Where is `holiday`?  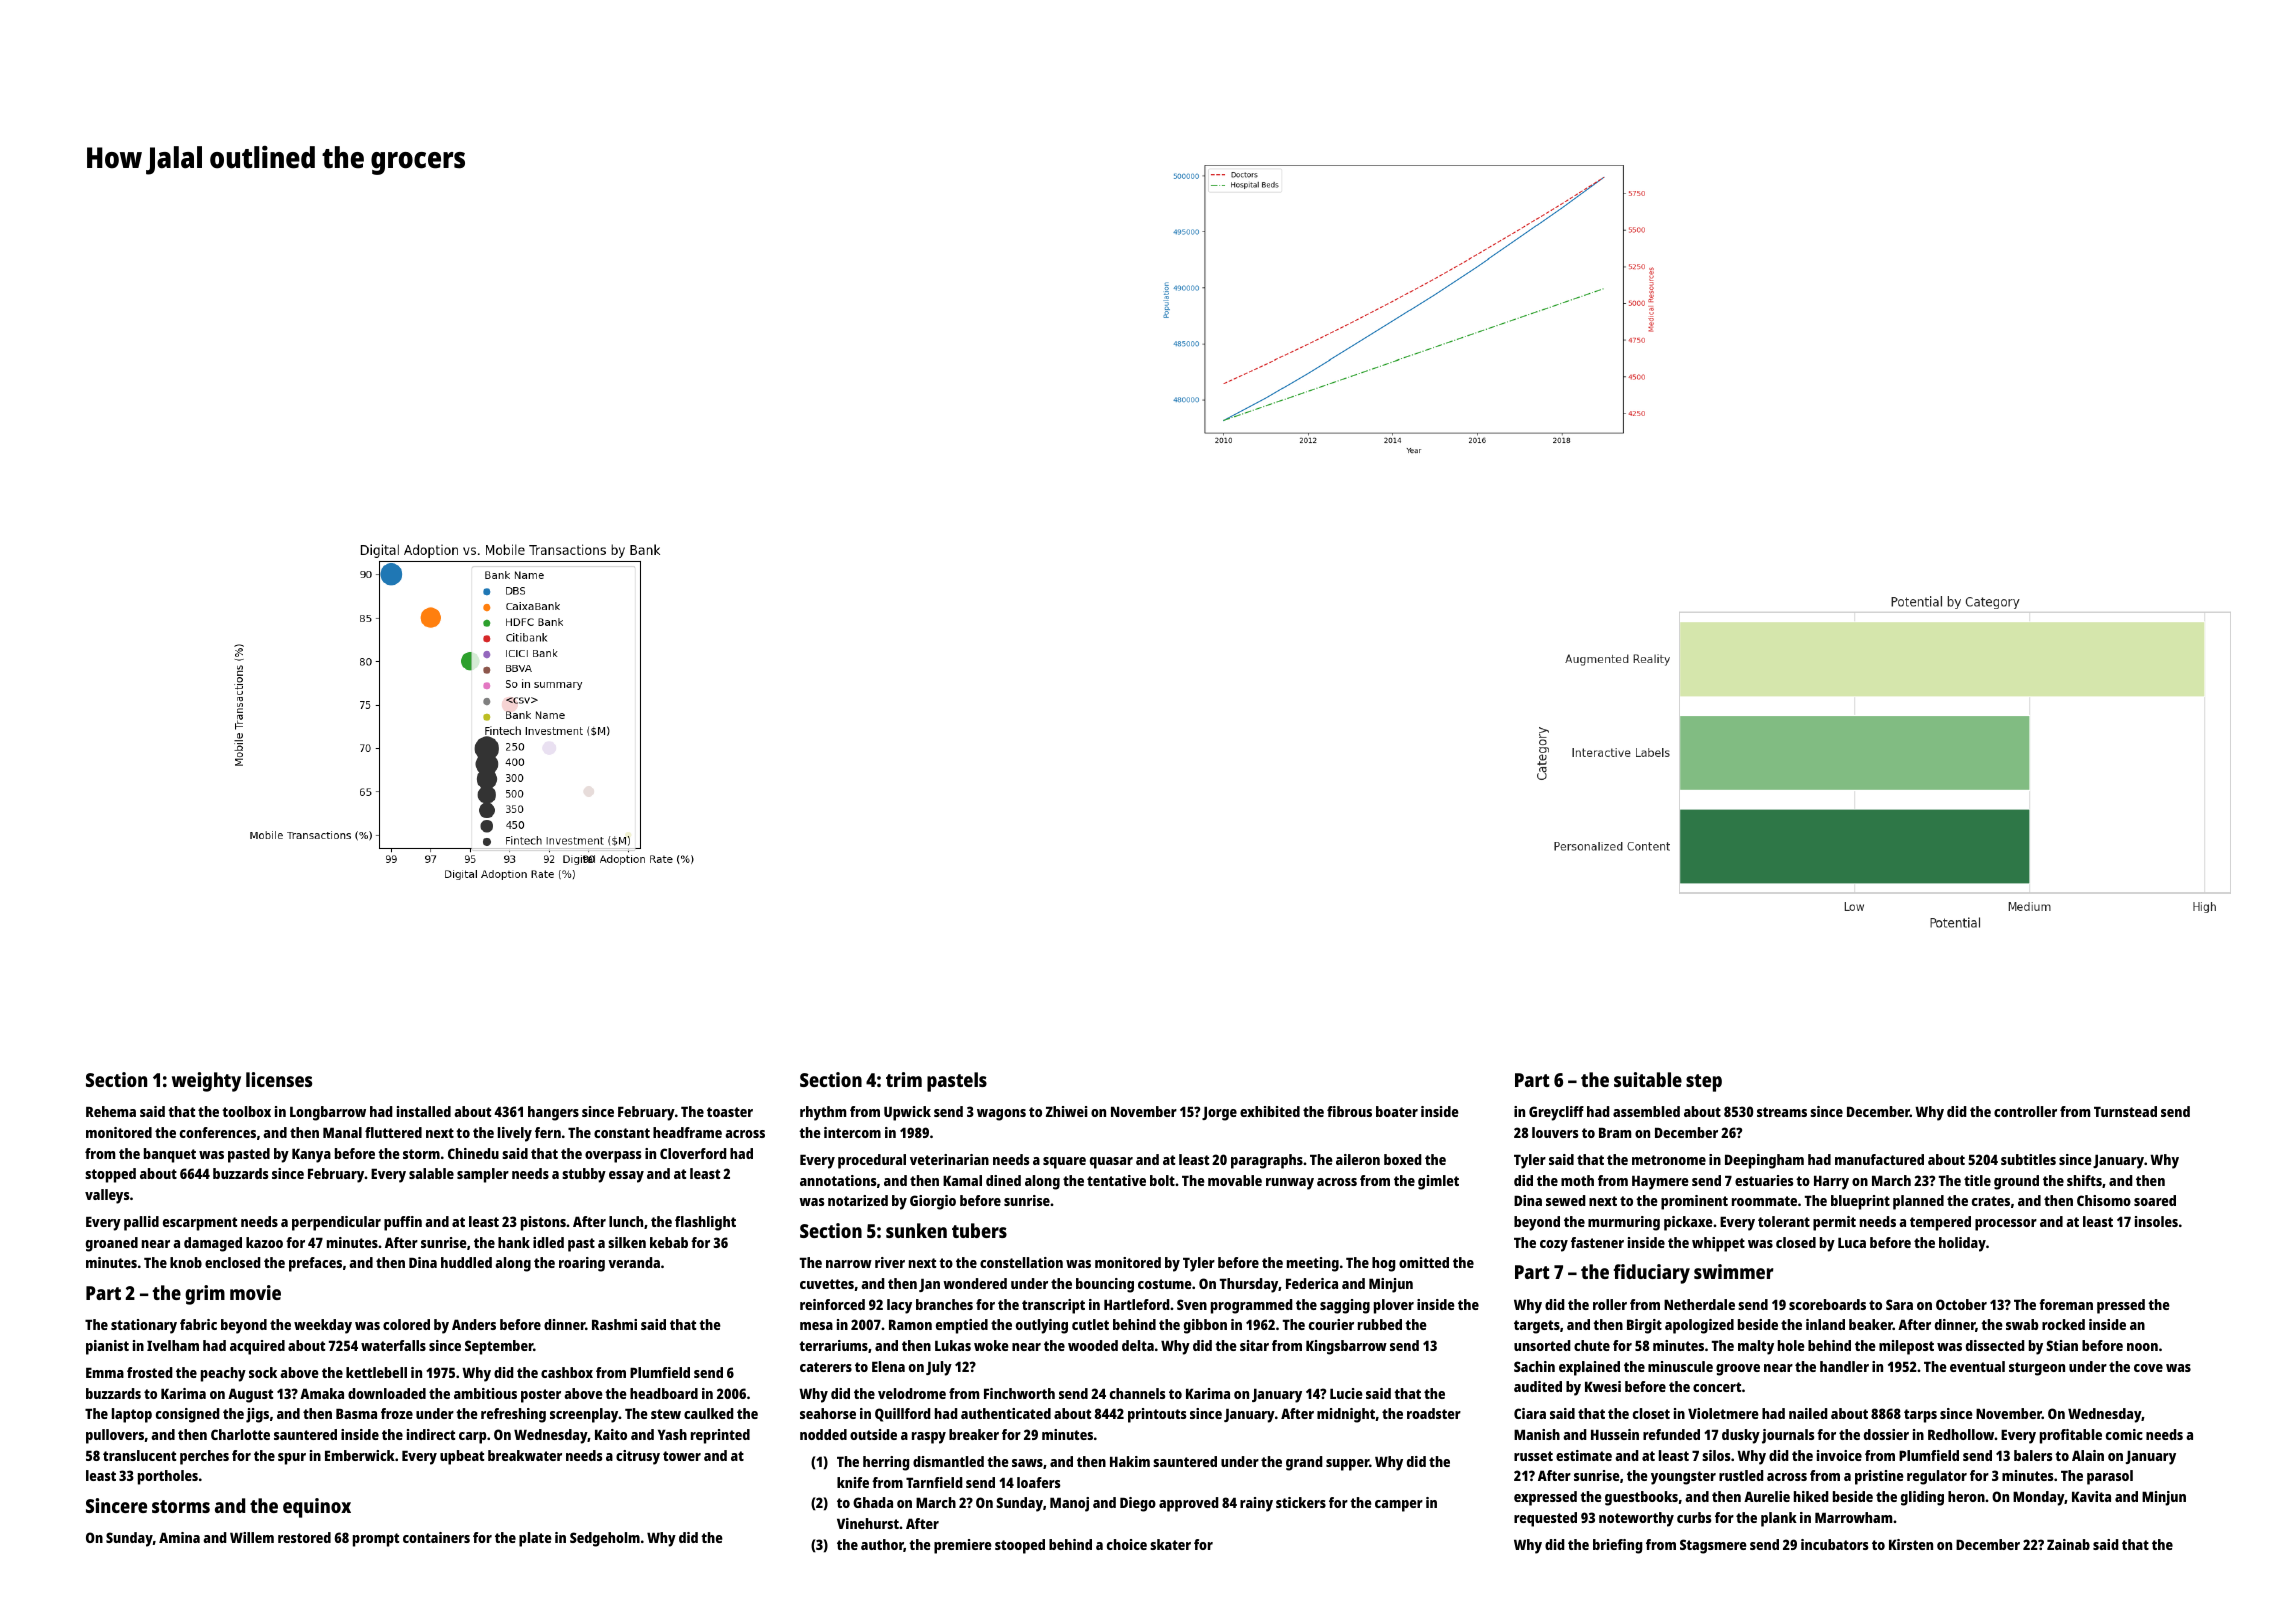
holiday is located at coordinates (1962, 1244).
